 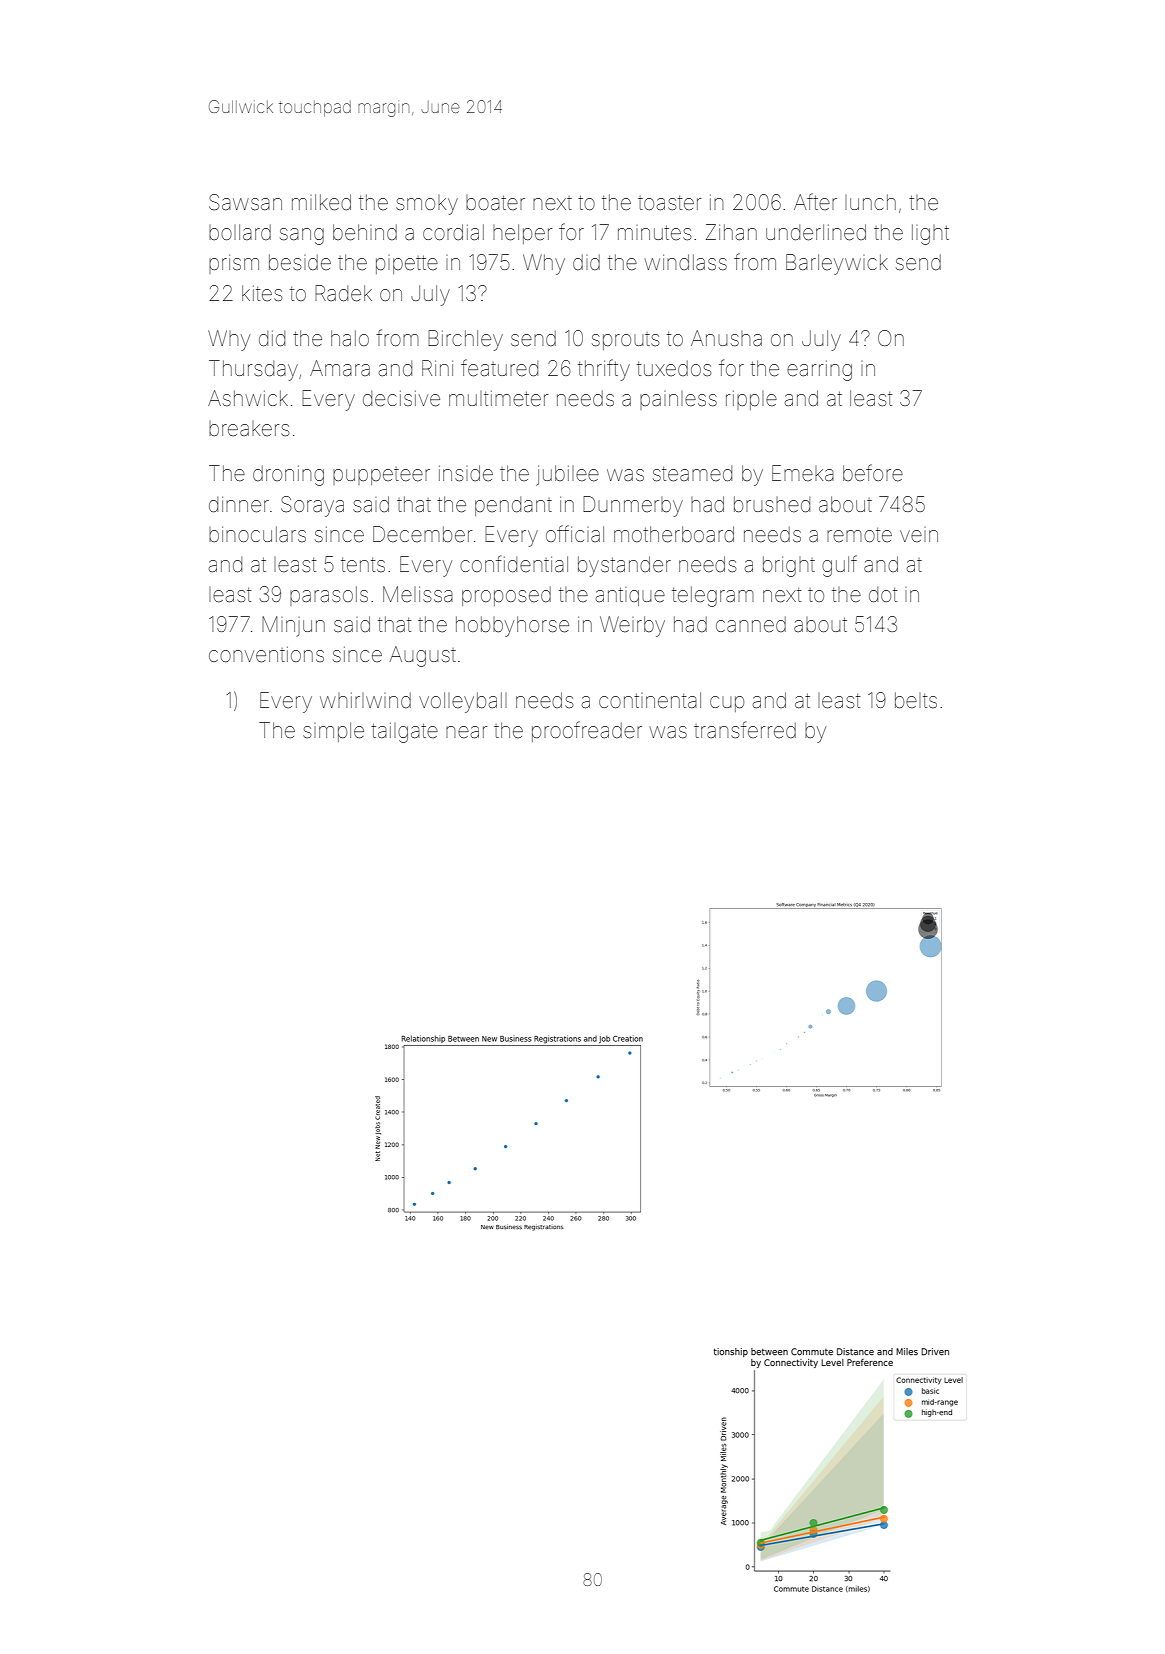 What do you see at coordinates (674, 534) in the screenshot?
I see `motherboard` at bounding box center [674, 534].
